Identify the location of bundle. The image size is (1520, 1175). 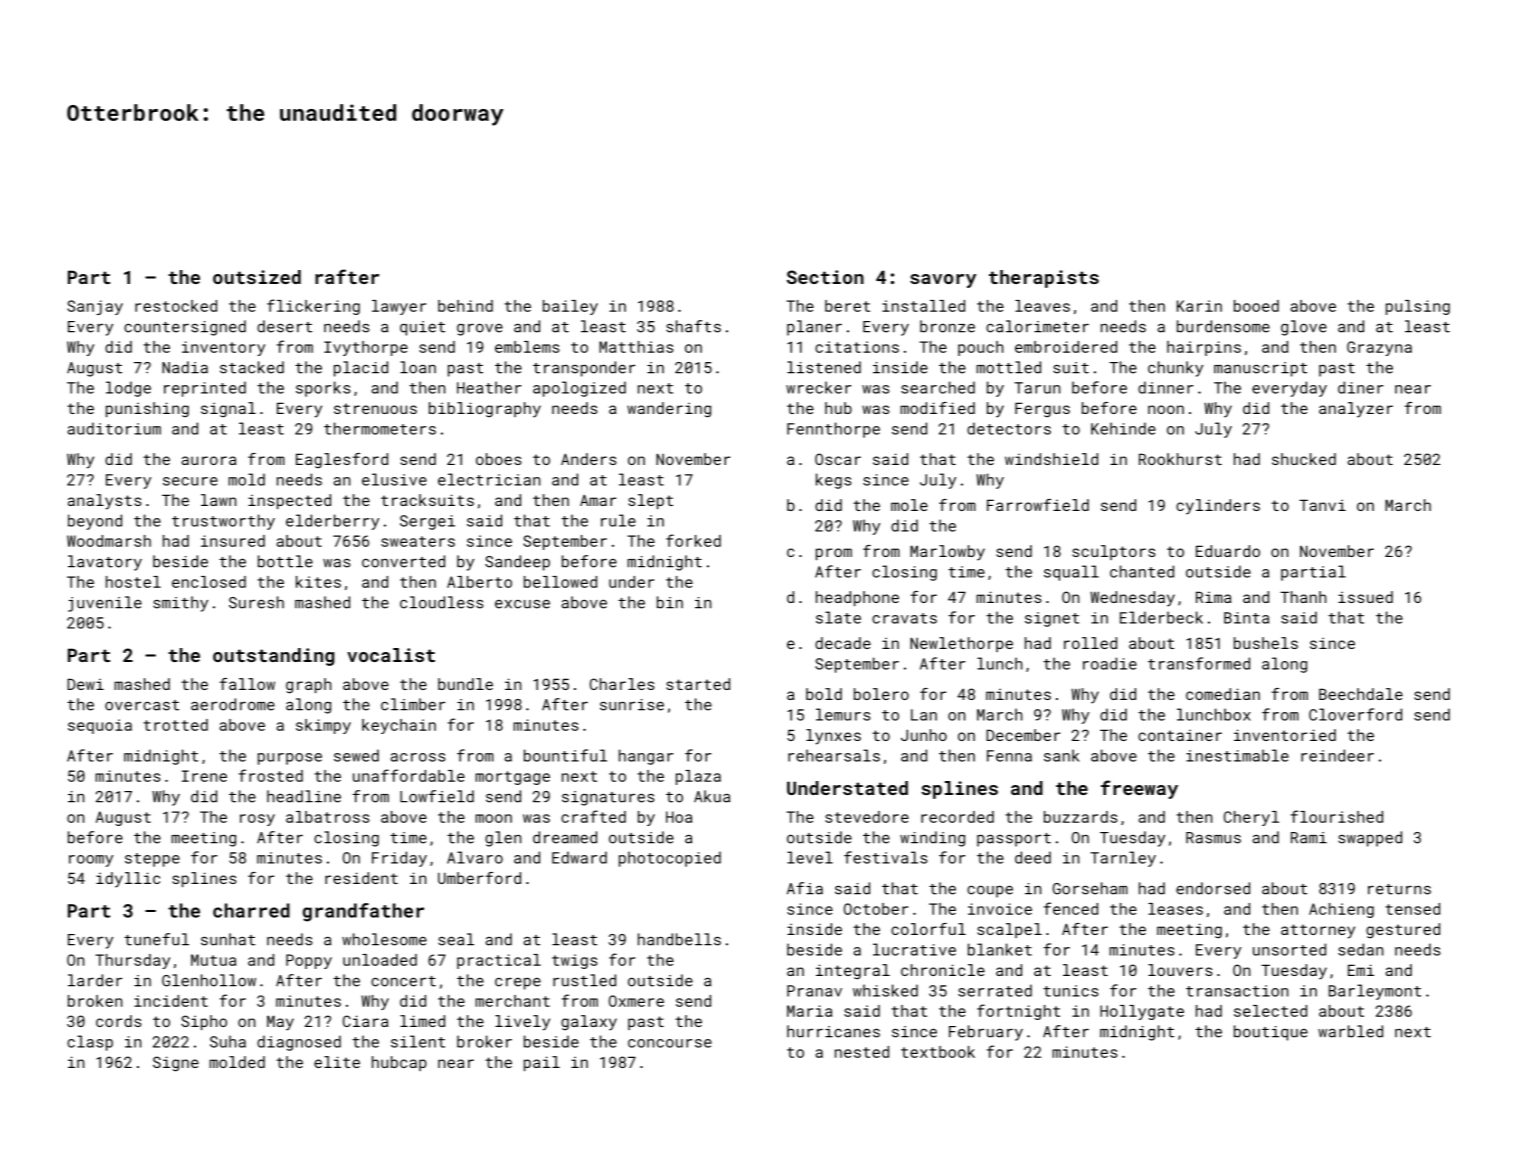
(465, 684).
